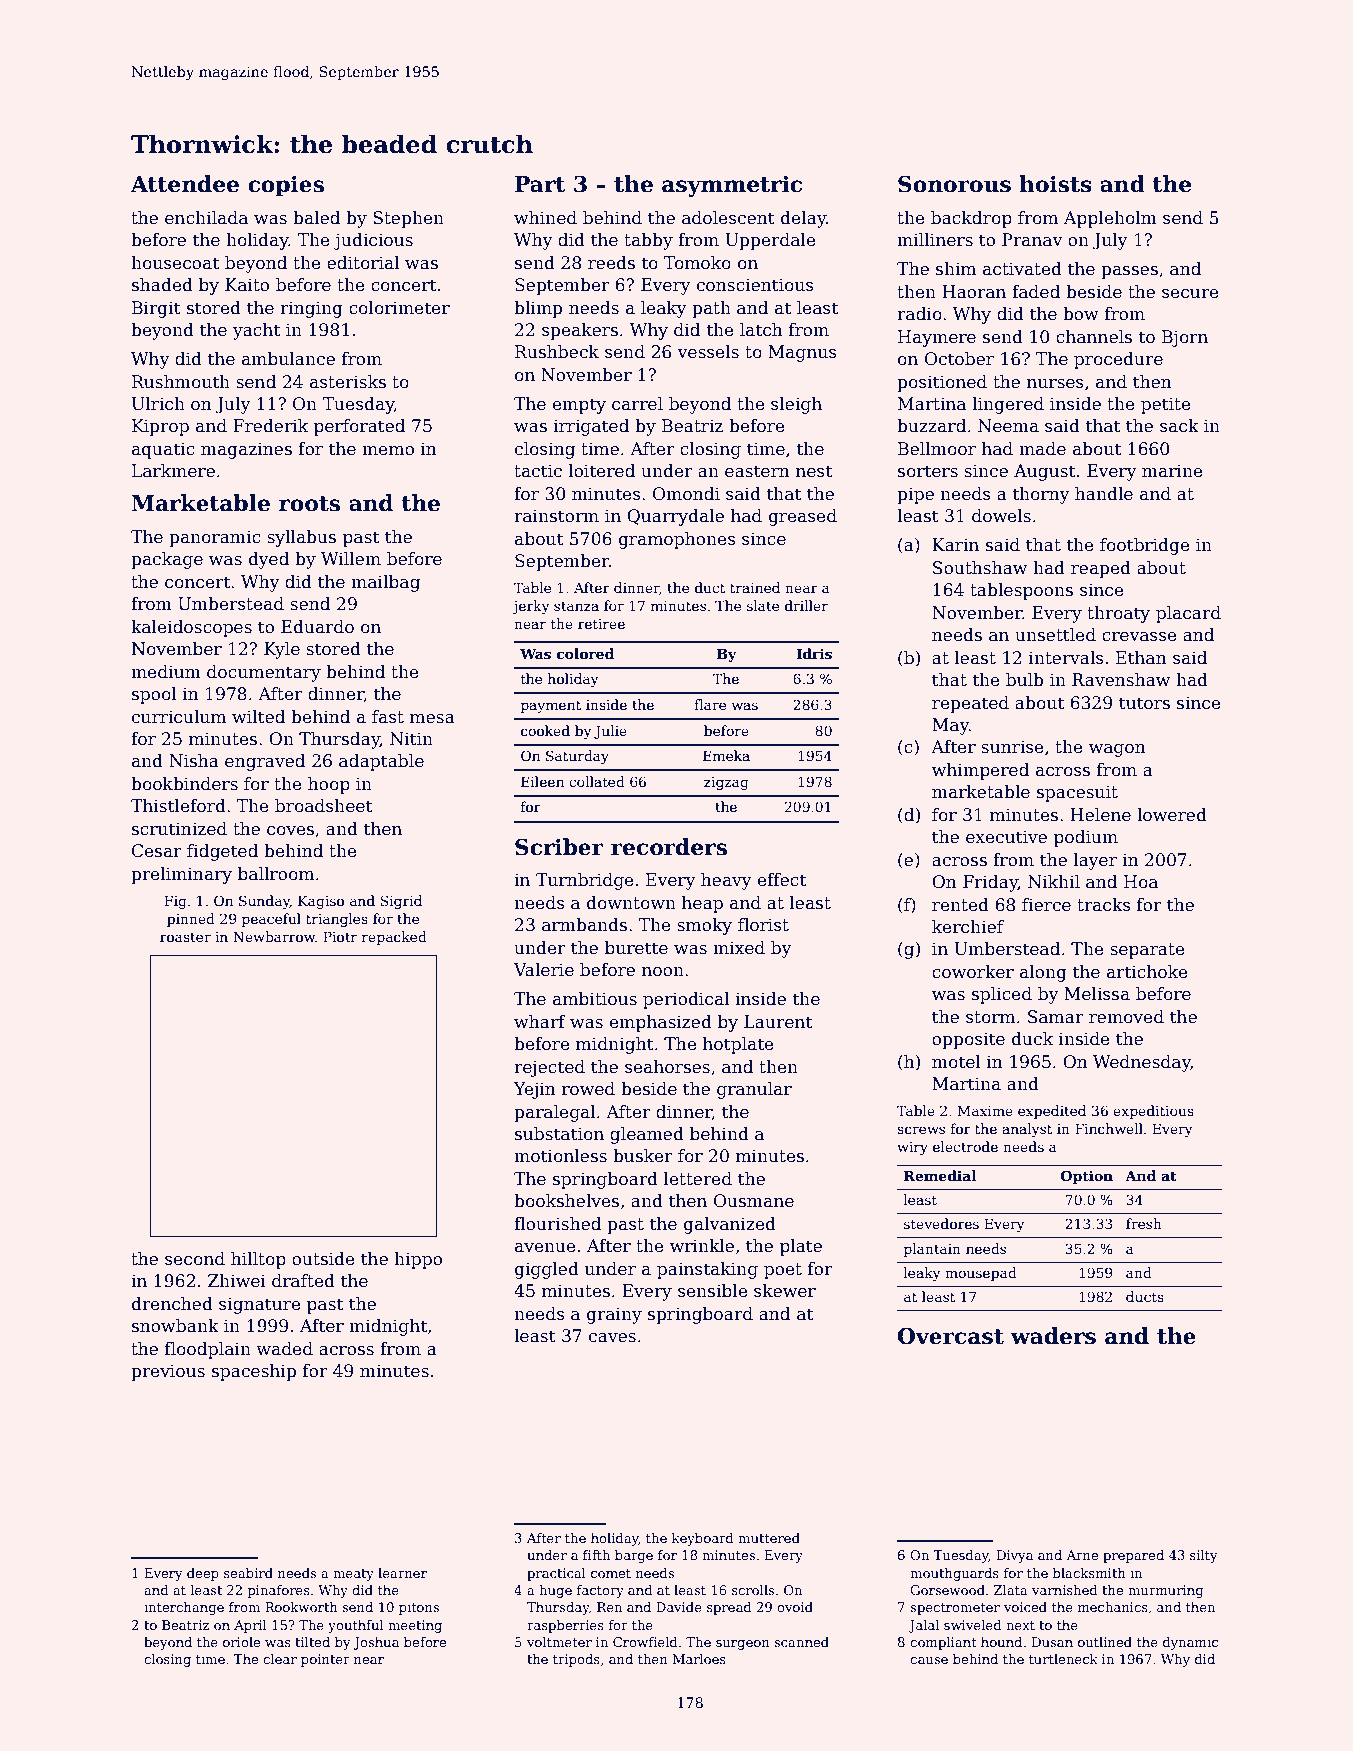 The image size is (1353, 1751). What do you see at coordinates (699, 1659) in the screenshot?
I see `Marloes` at bounding box center [699, 1659].
